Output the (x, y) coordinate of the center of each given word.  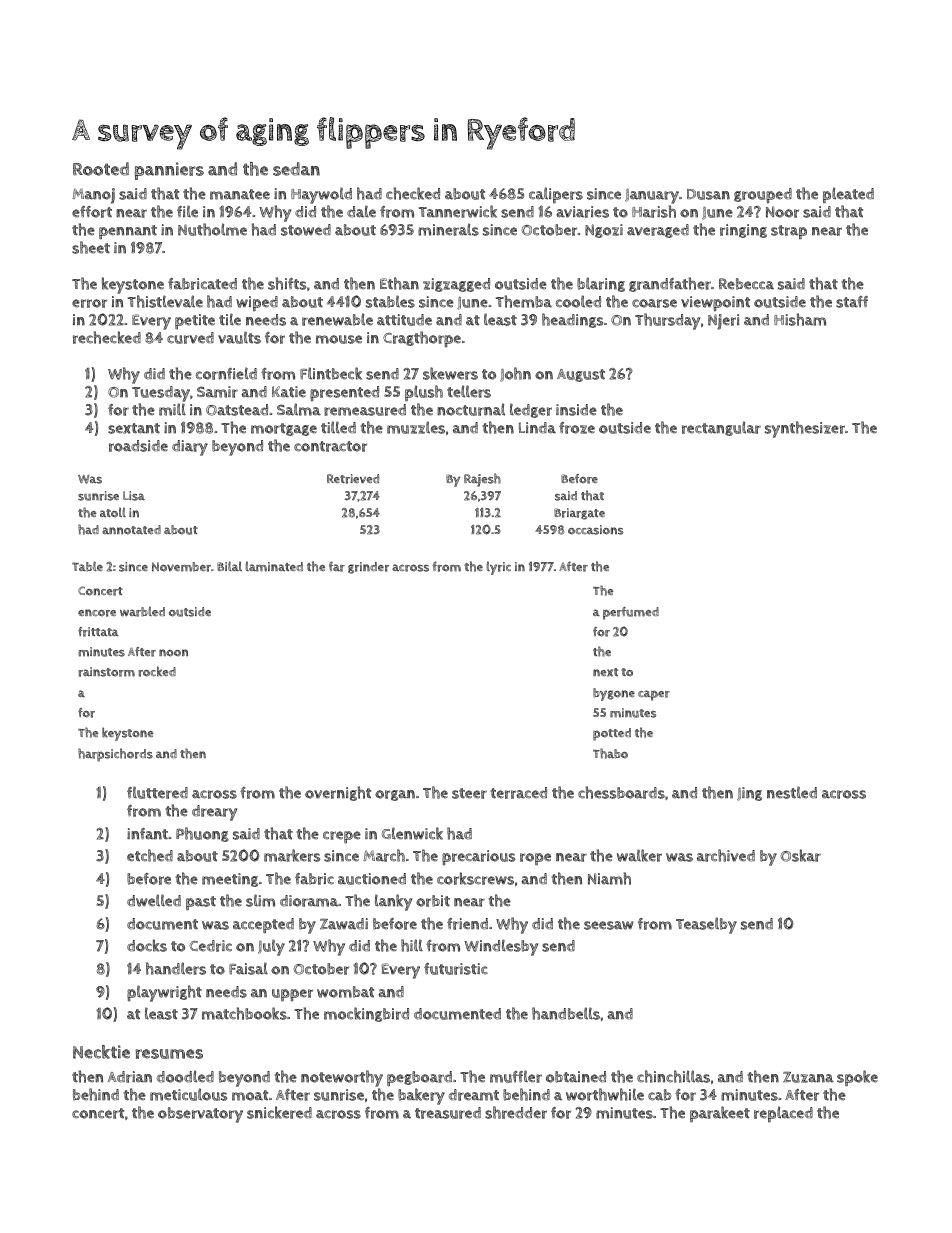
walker (639, 855)
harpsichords (115, 755)
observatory (200, 1115)
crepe (342, 837)
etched (150, 855)
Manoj (93, 196)
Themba (524, 301)
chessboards (621, 792)
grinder (368, 568)
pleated (848, 195)
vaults (239, 337)
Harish (654, 211)
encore (97, 613)
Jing (749, 794)
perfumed (631, 613)
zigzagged (456, 285)
